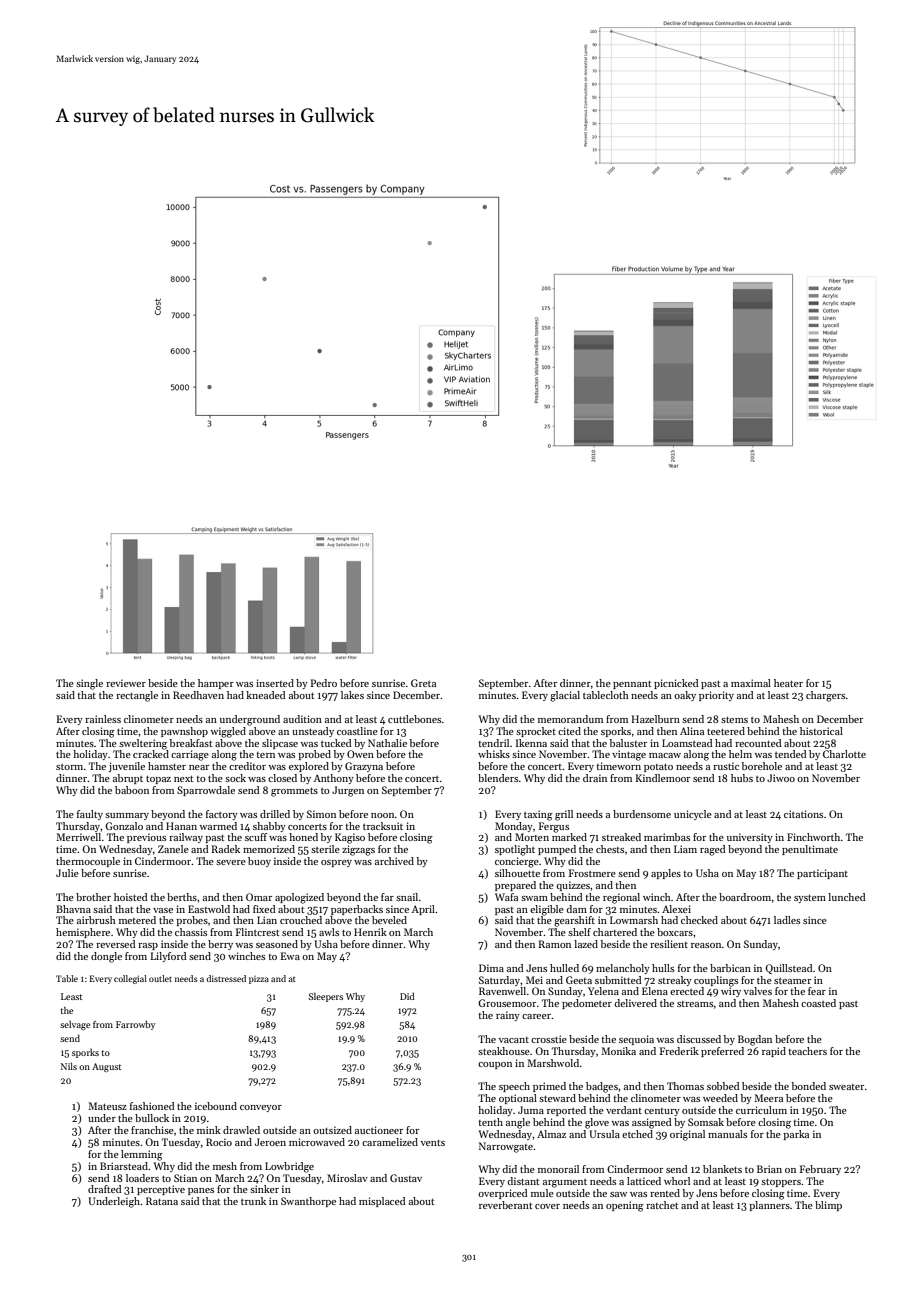 The height and width of the image is (1308, 924). Describe the element at coordinates (495, 1065) in the image. I see `coupon` at that location.
